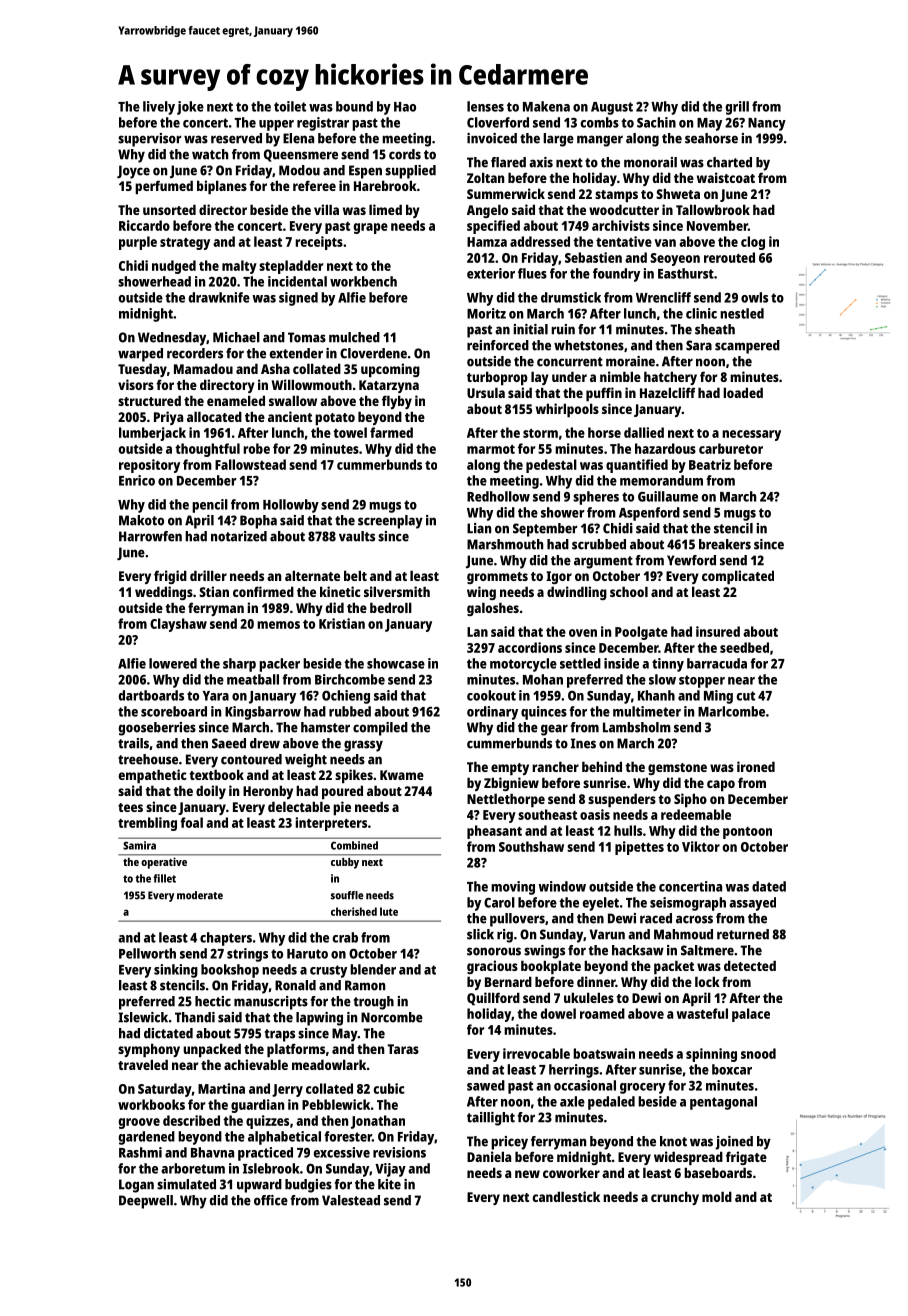  I want to click on cherished, so click(354, 911).
